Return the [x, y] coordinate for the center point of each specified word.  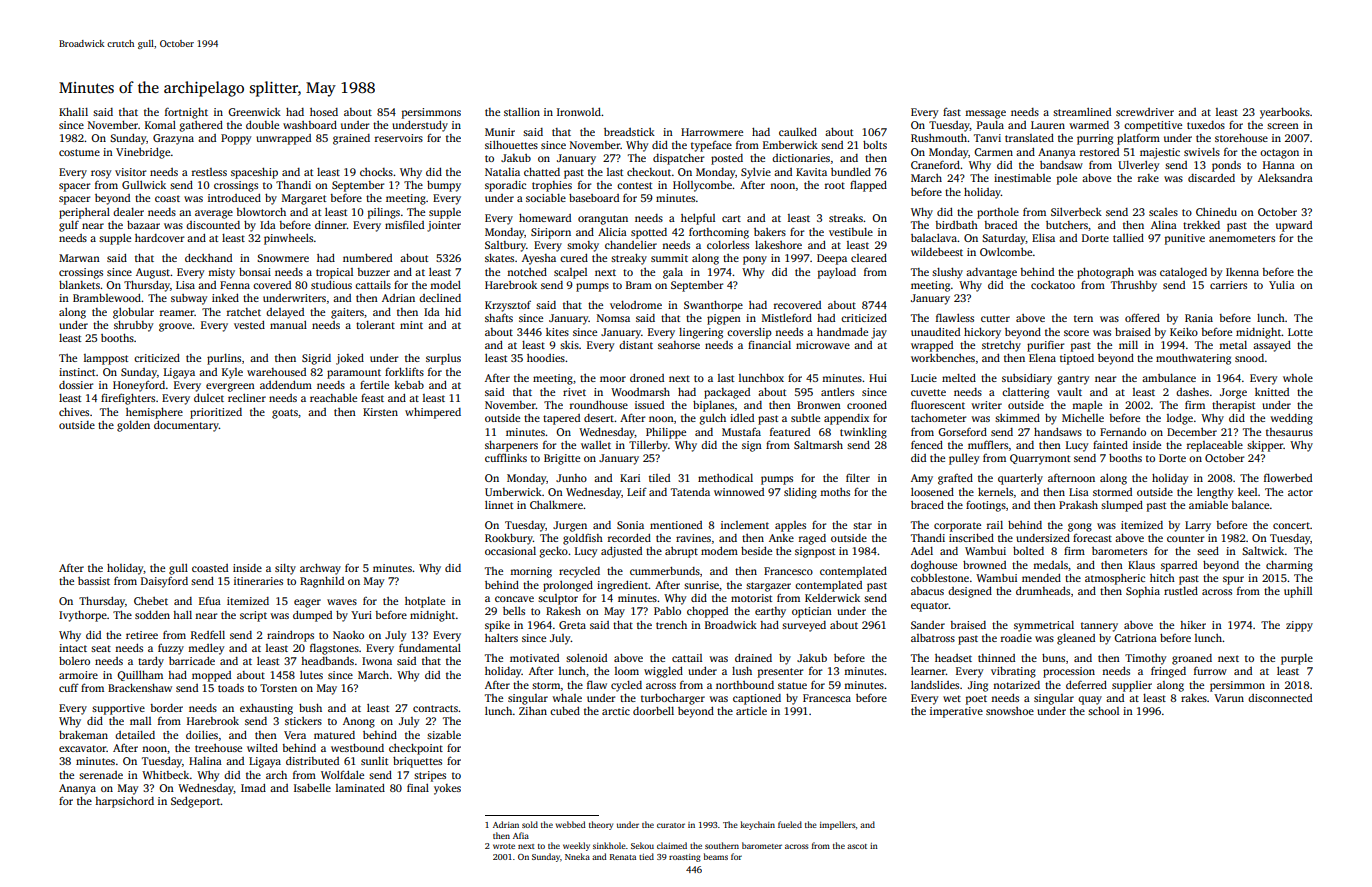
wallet [596, 445]
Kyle [232, 373]
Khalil [73, 112]
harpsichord [124, 802]
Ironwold [579, 112]
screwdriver [1145, 112]
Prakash [1078, 505]
